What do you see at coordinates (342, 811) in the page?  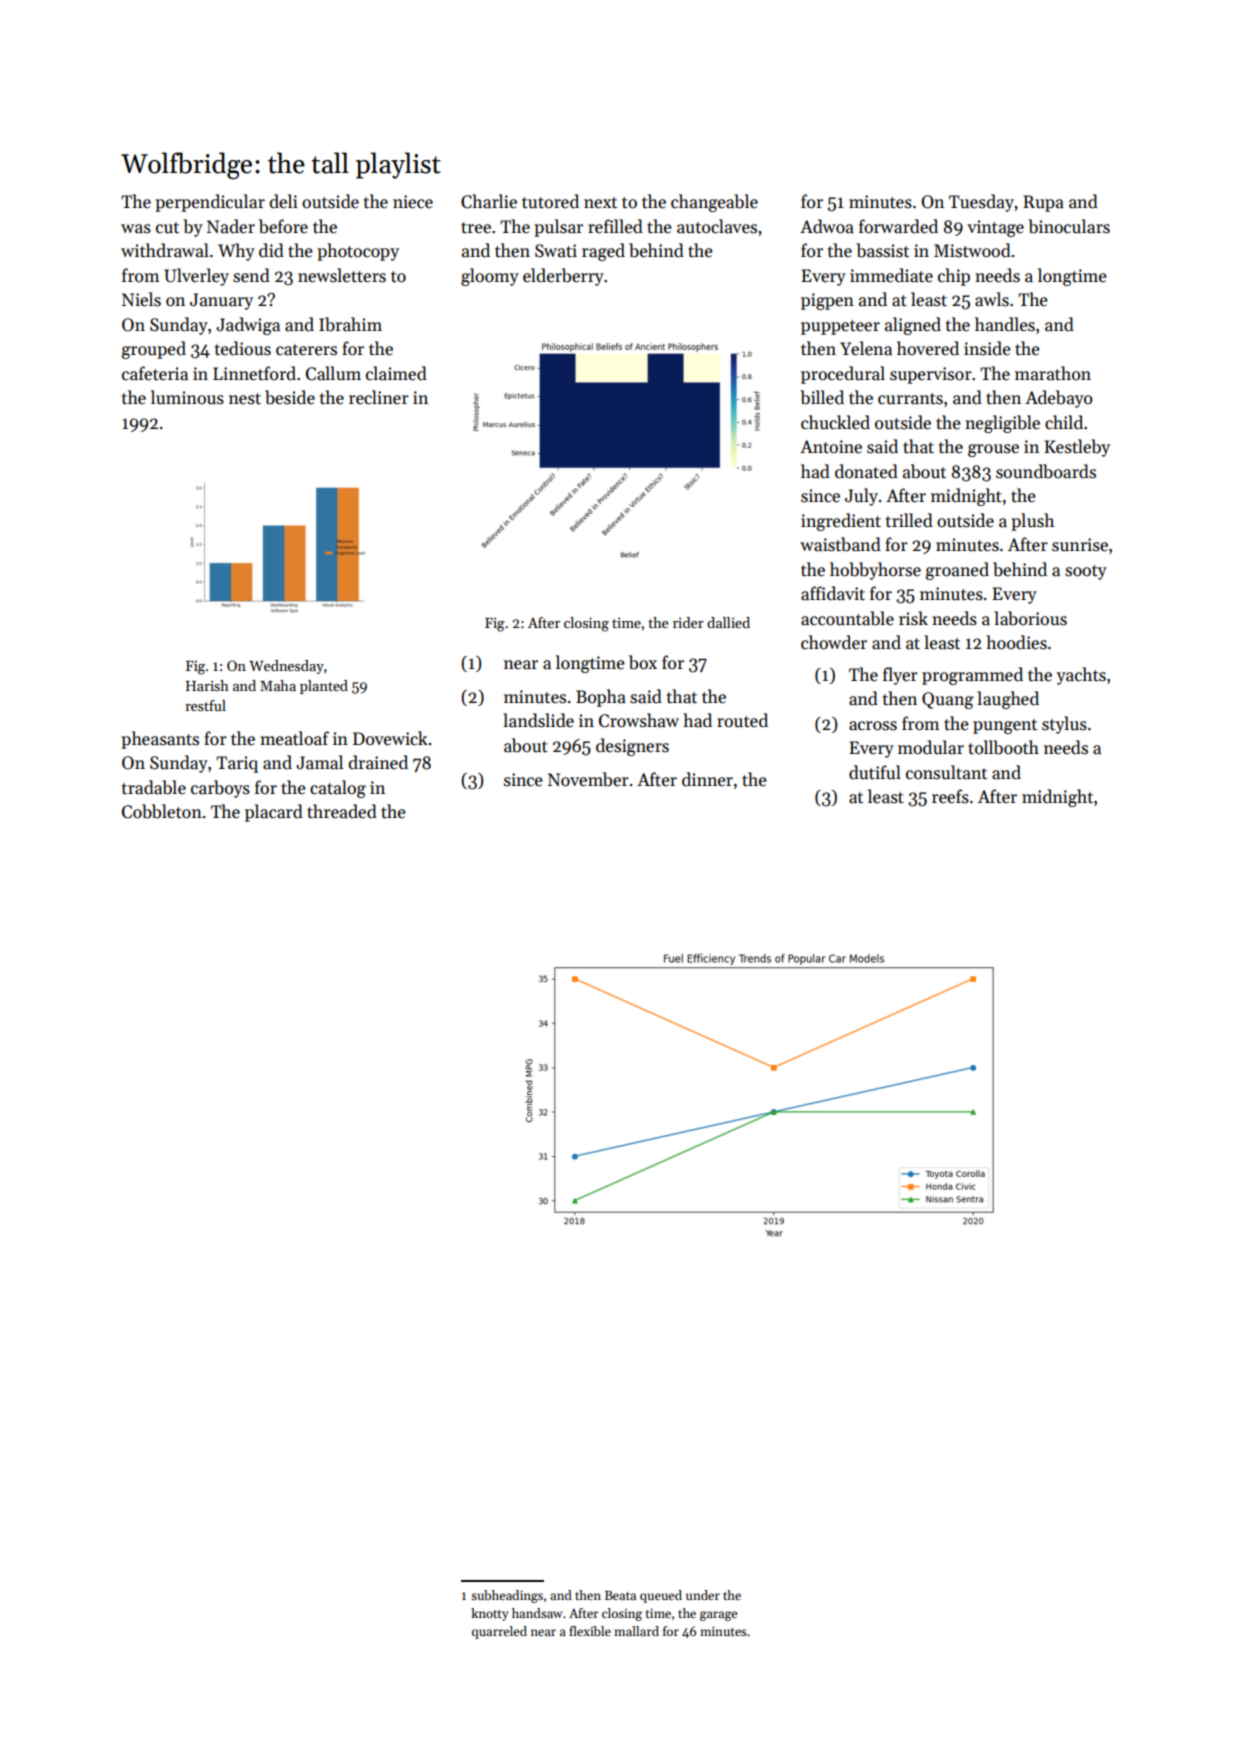 I see `threaded` at bounding box center [342, 811].
